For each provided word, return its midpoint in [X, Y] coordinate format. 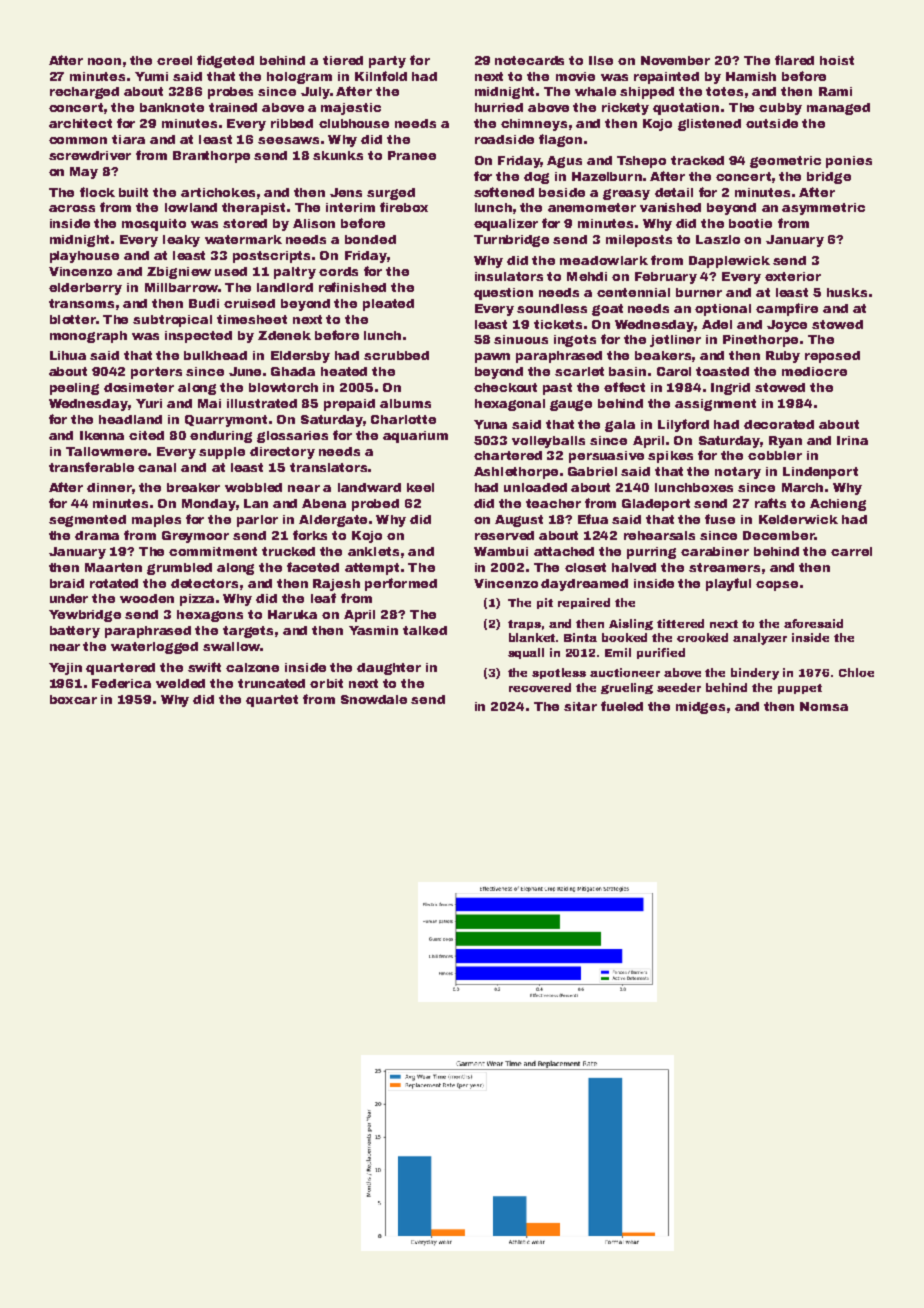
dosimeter [139, 387]
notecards [529, 60]
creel [174, 60]
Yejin [65, 669]
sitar [580, 706]
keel [420, 487]
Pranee [412, 155]
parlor [257, 521]
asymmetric [823, 209]
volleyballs [548, 442]
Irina [852, 440]
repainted [666, 78]
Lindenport [820, 473]
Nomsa [824, 706]
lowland [191, 207]
